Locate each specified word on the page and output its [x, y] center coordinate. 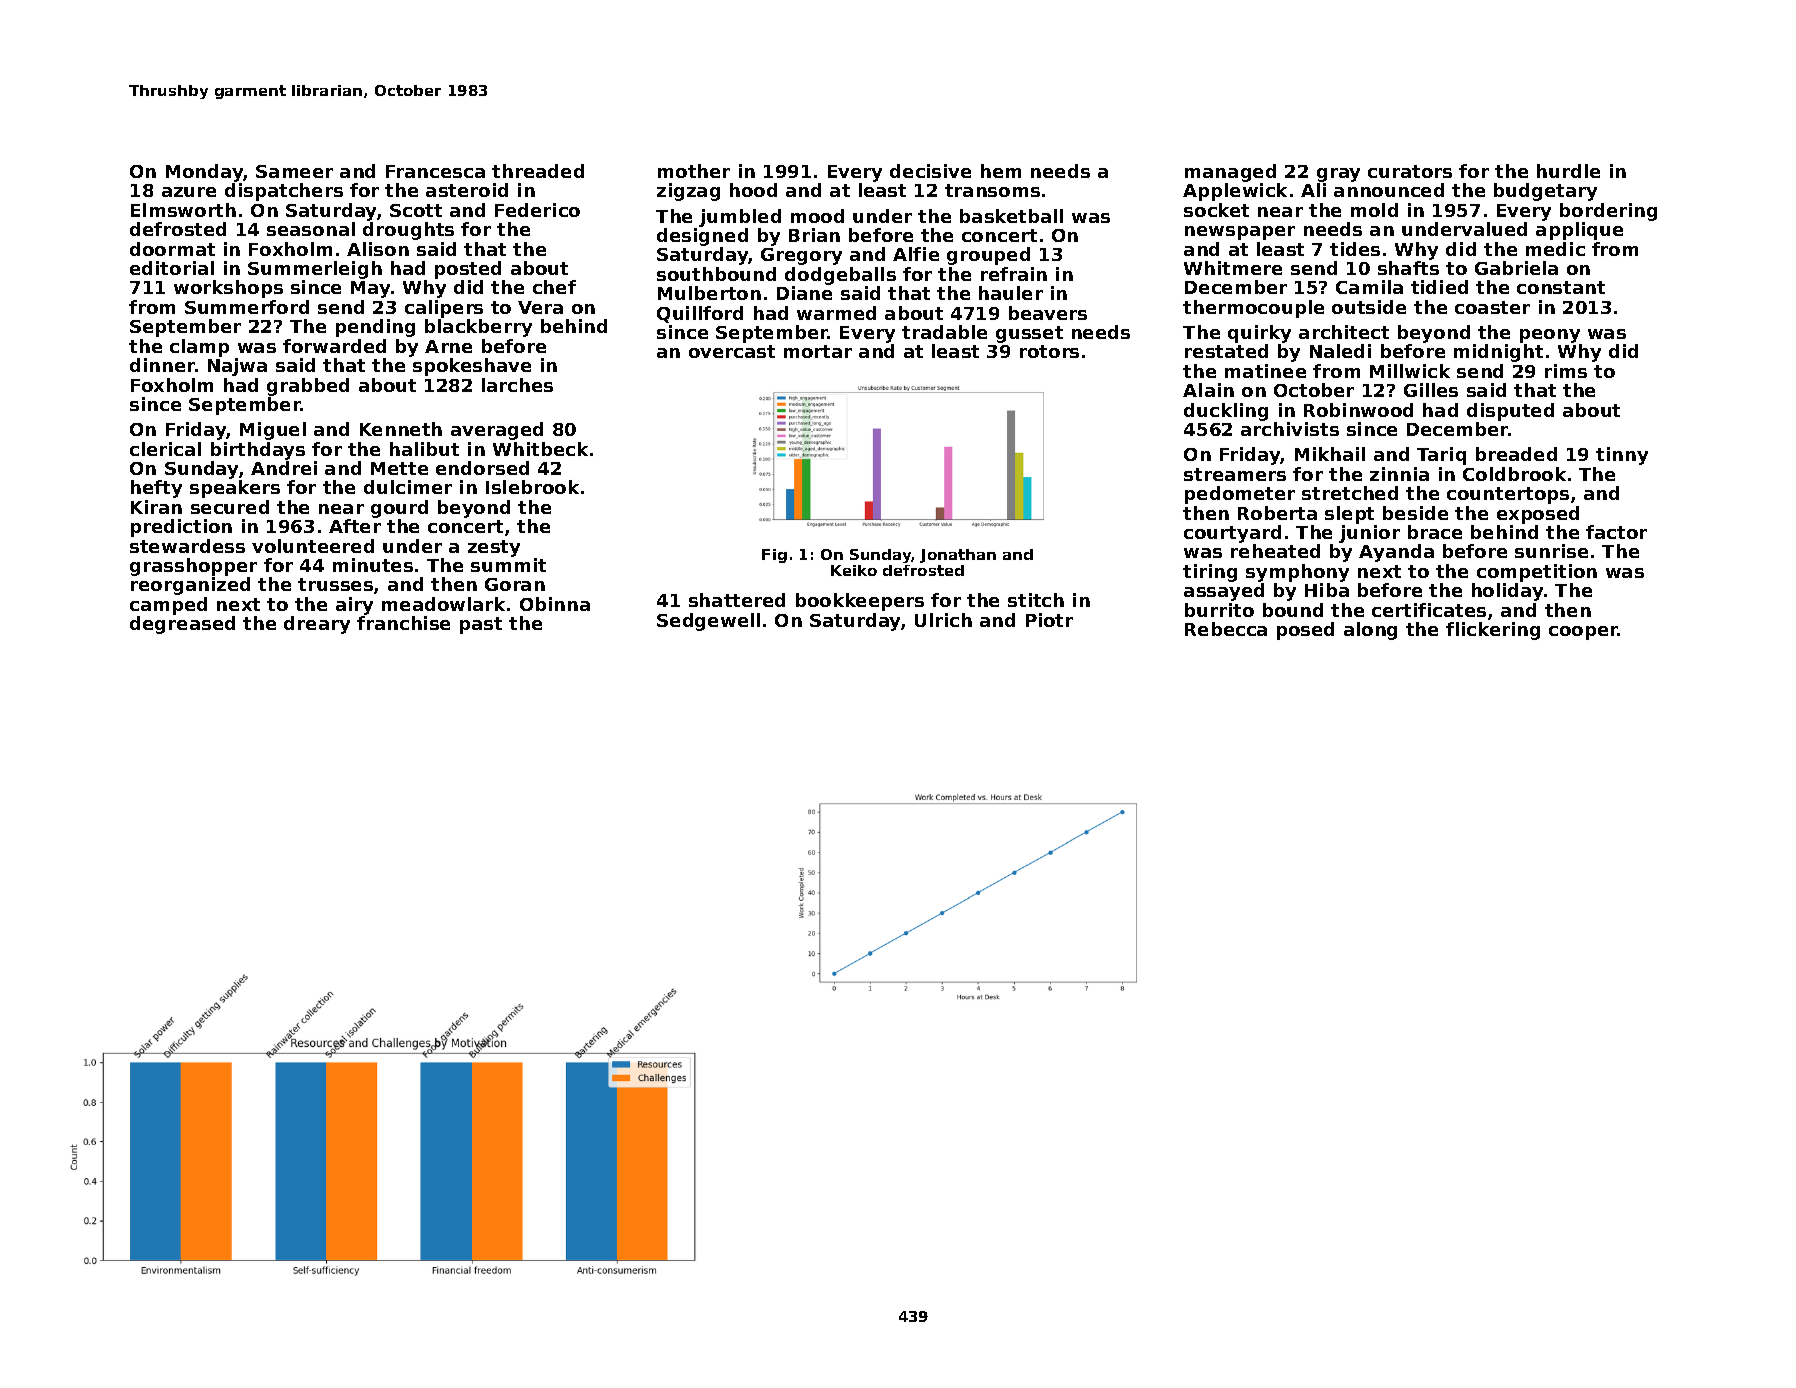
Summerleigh [315, 270]
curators [1410, 171]
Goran [515, 584]
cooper [1583, 633]
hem [1001, 171]
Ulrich [943, 620]
